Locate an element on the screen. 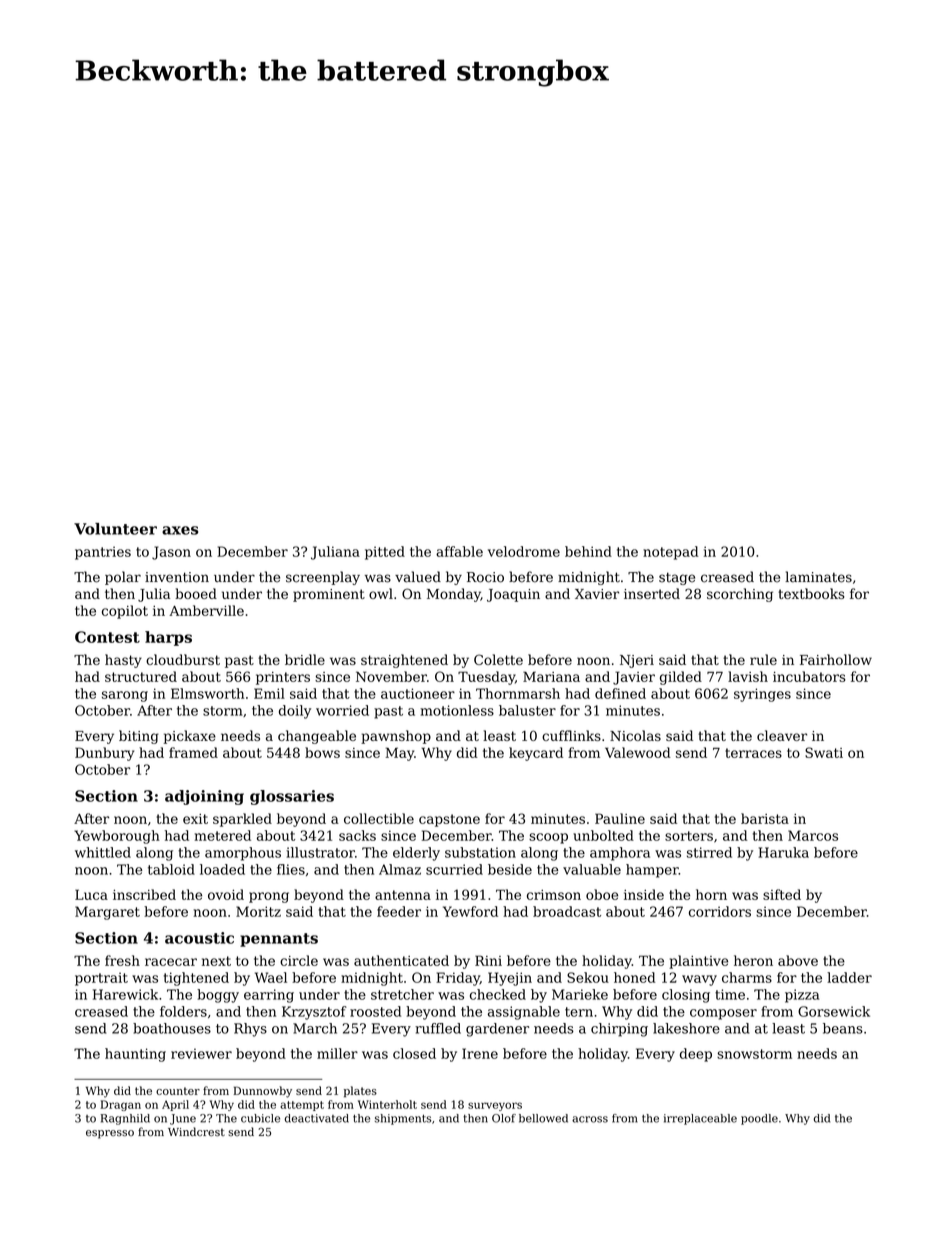 This screenshot has width=952, height=1233. acoustic is located at coordinates (199, 938).
